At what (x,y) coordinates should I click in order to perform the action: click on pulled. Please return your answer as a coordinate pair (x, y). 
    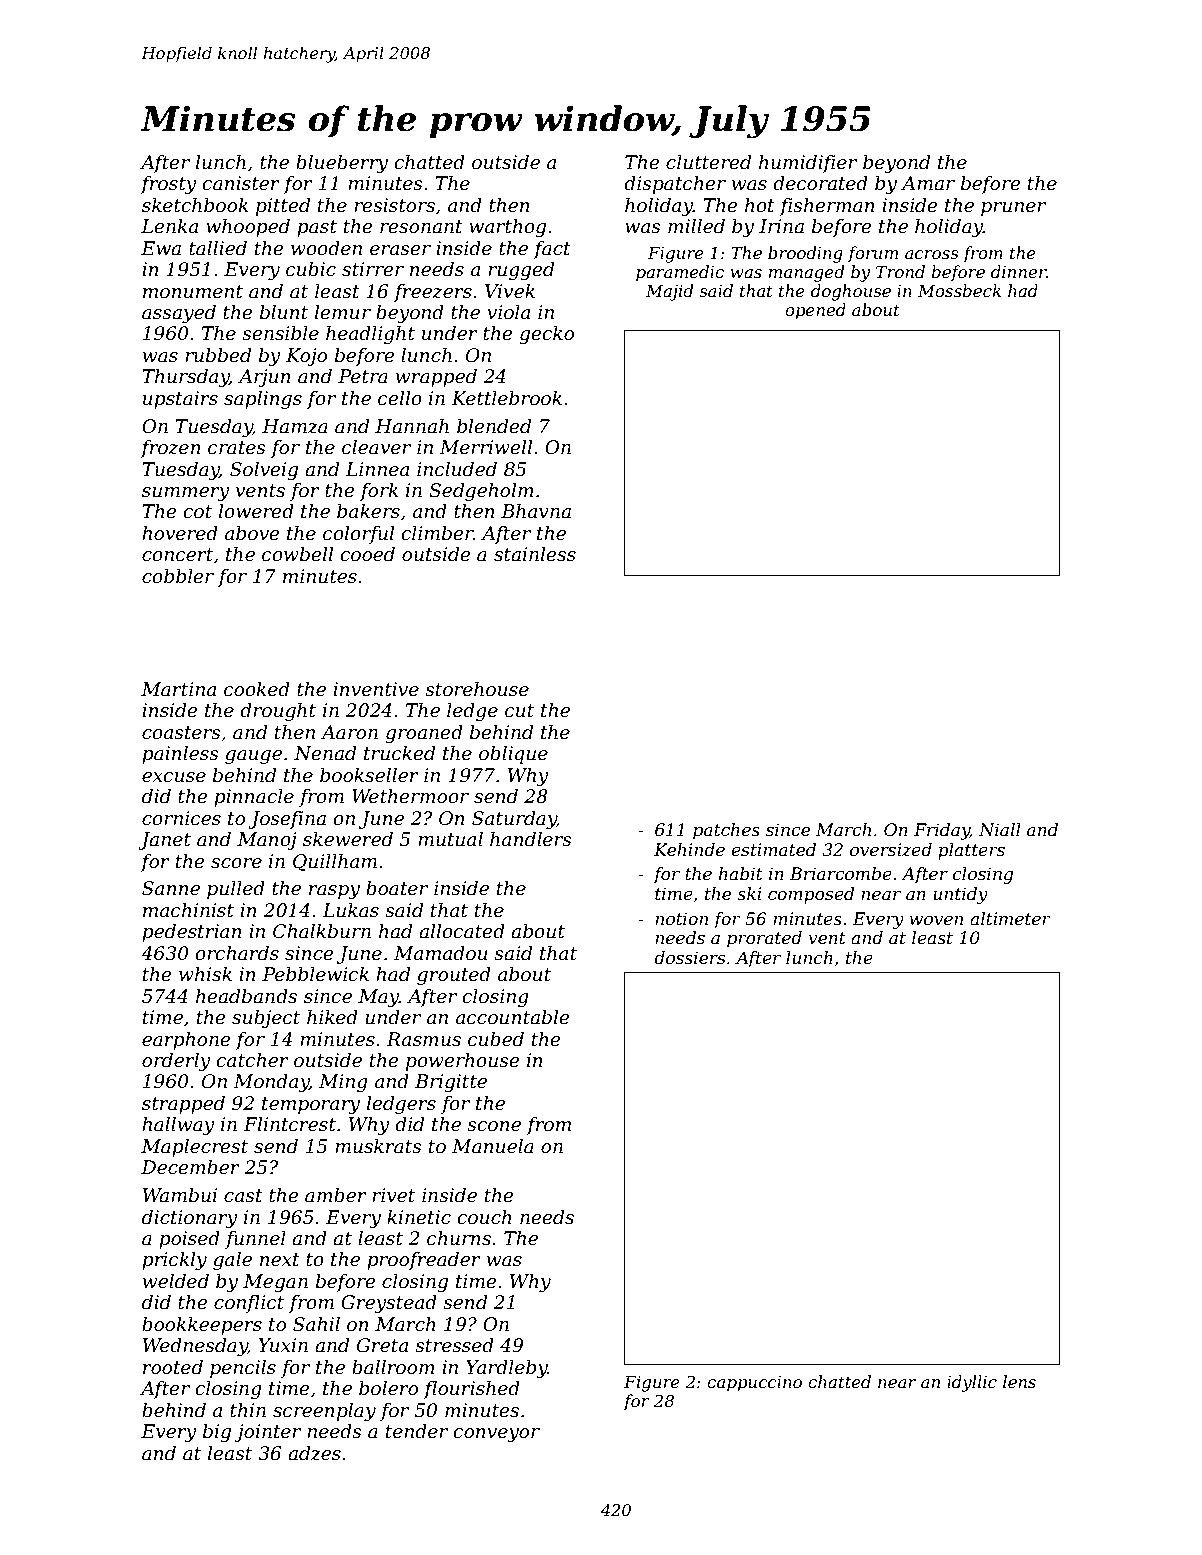
    Looking at the image, I should click on (236, 890).
